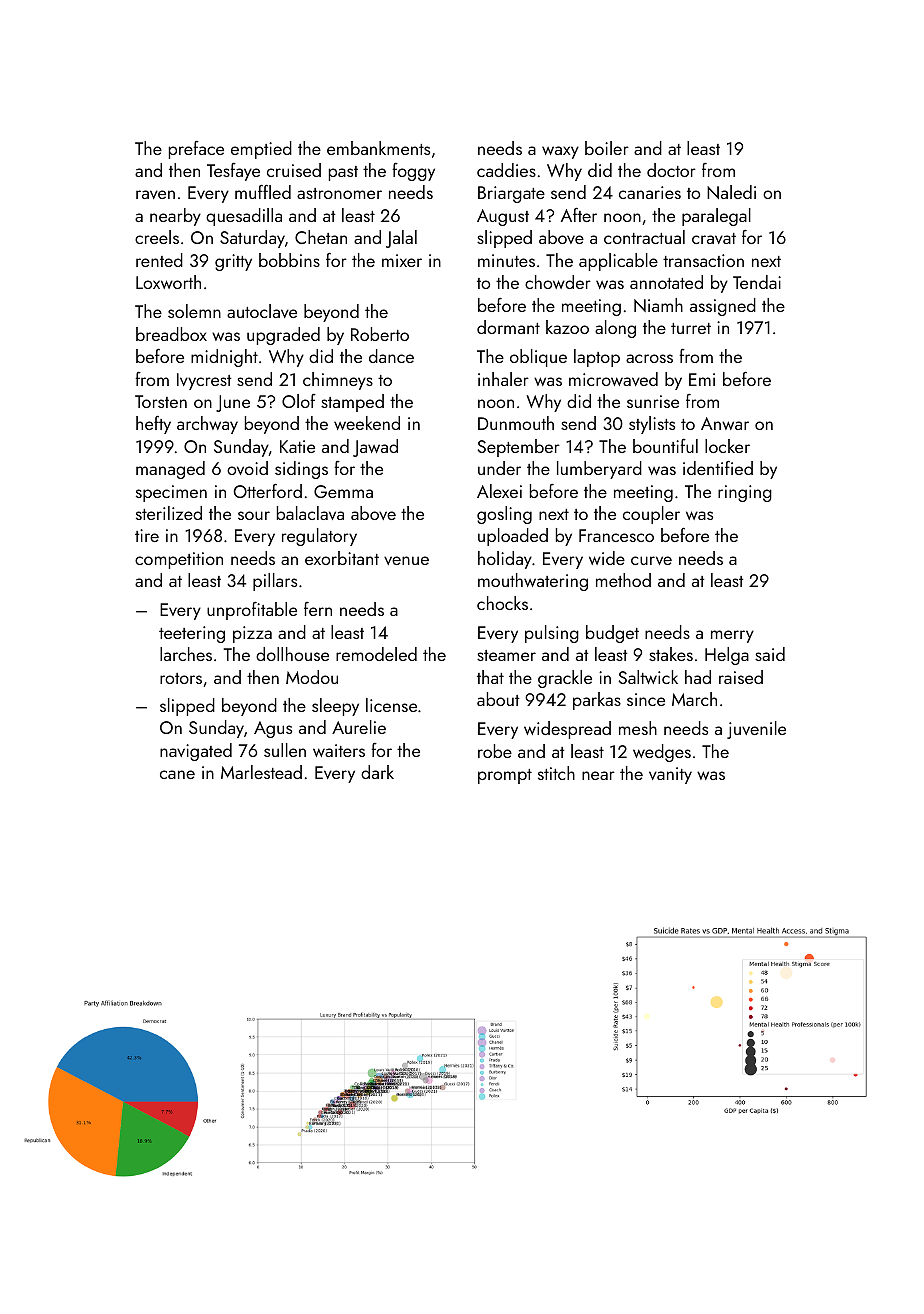  What do you see at coordinates (505, 560) in the page?
I see `holiday` at bounding box center [505, 560].
